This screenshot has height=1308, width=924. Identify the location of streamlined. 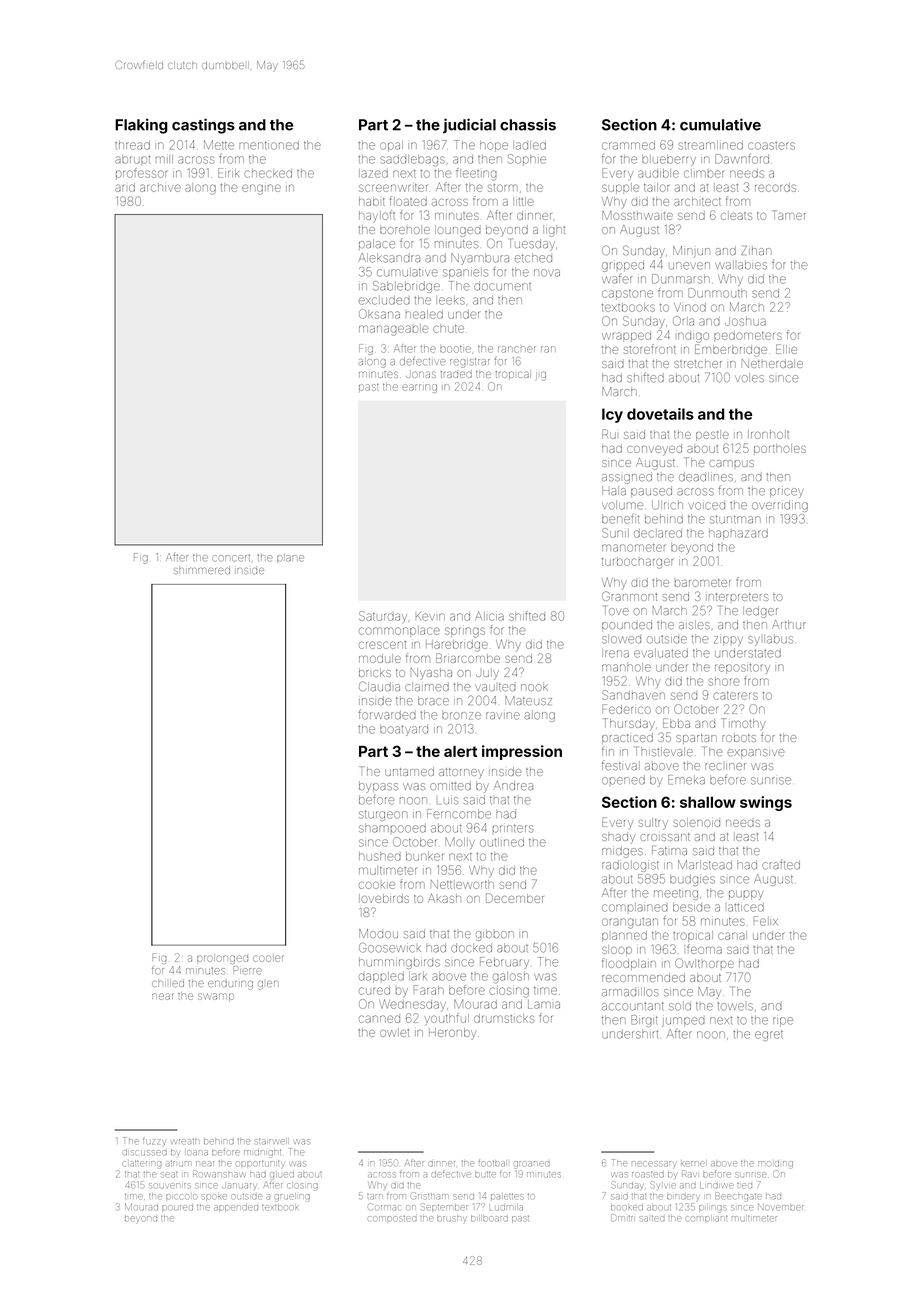
(710, 145).
